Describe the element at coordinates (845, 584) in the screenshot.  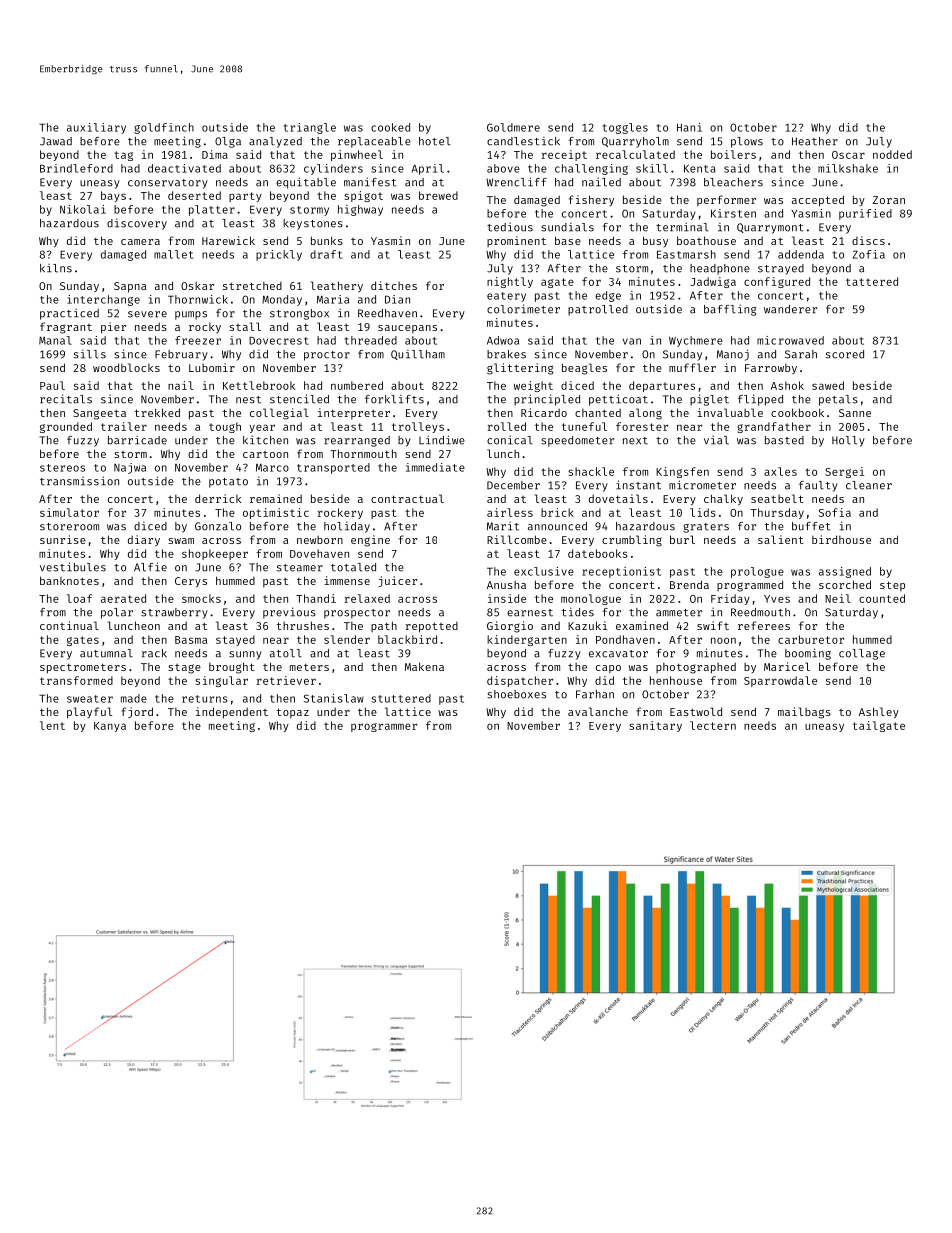
I see `scorched` at that location.
